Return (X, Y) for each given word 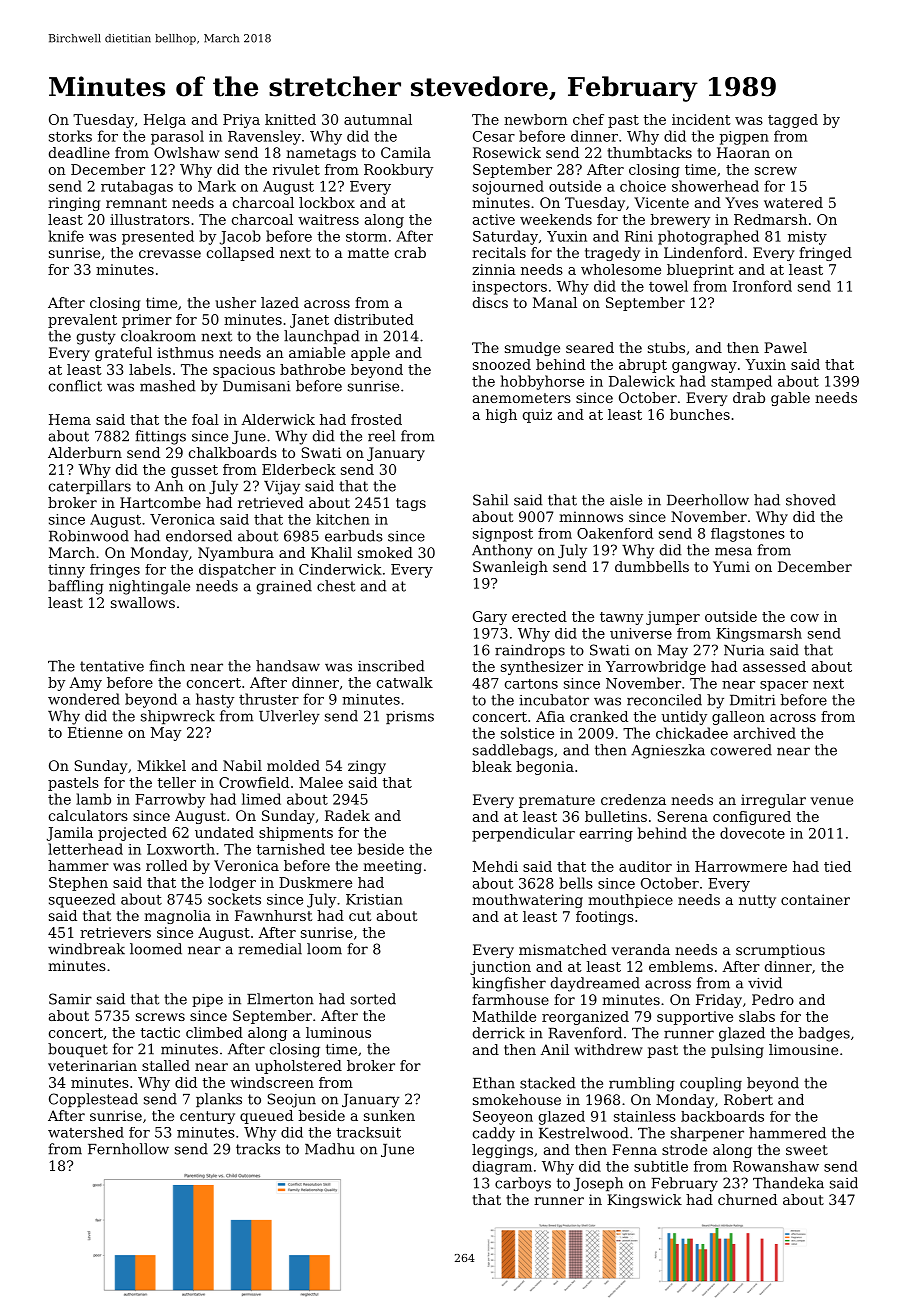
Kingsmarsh (759, 635)
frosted (376, 419)
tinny (66, 571)
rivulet (296, 169)
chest (336, 586)
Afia (550, 716)
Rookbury (398, 171)
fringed (825, 254)
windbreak (86, 949)
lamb (93, 799)
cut (360, 916)
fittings (160, 437)
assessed (774, 666)
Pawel (785, 347)
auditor (645, 866)
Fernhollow (128, 1149)
